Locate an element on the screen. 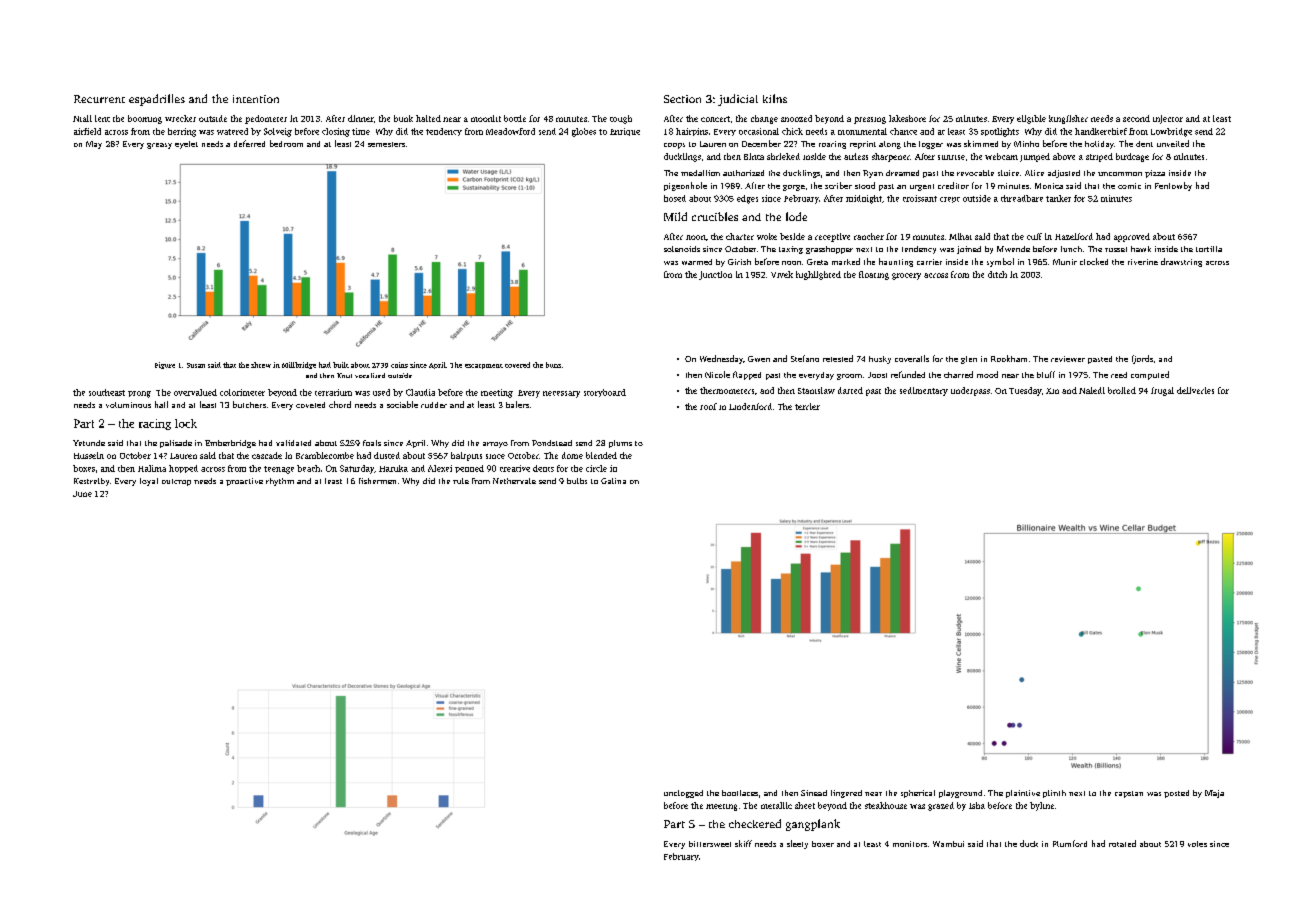  fishermen is located at coordinates (377, 481).
